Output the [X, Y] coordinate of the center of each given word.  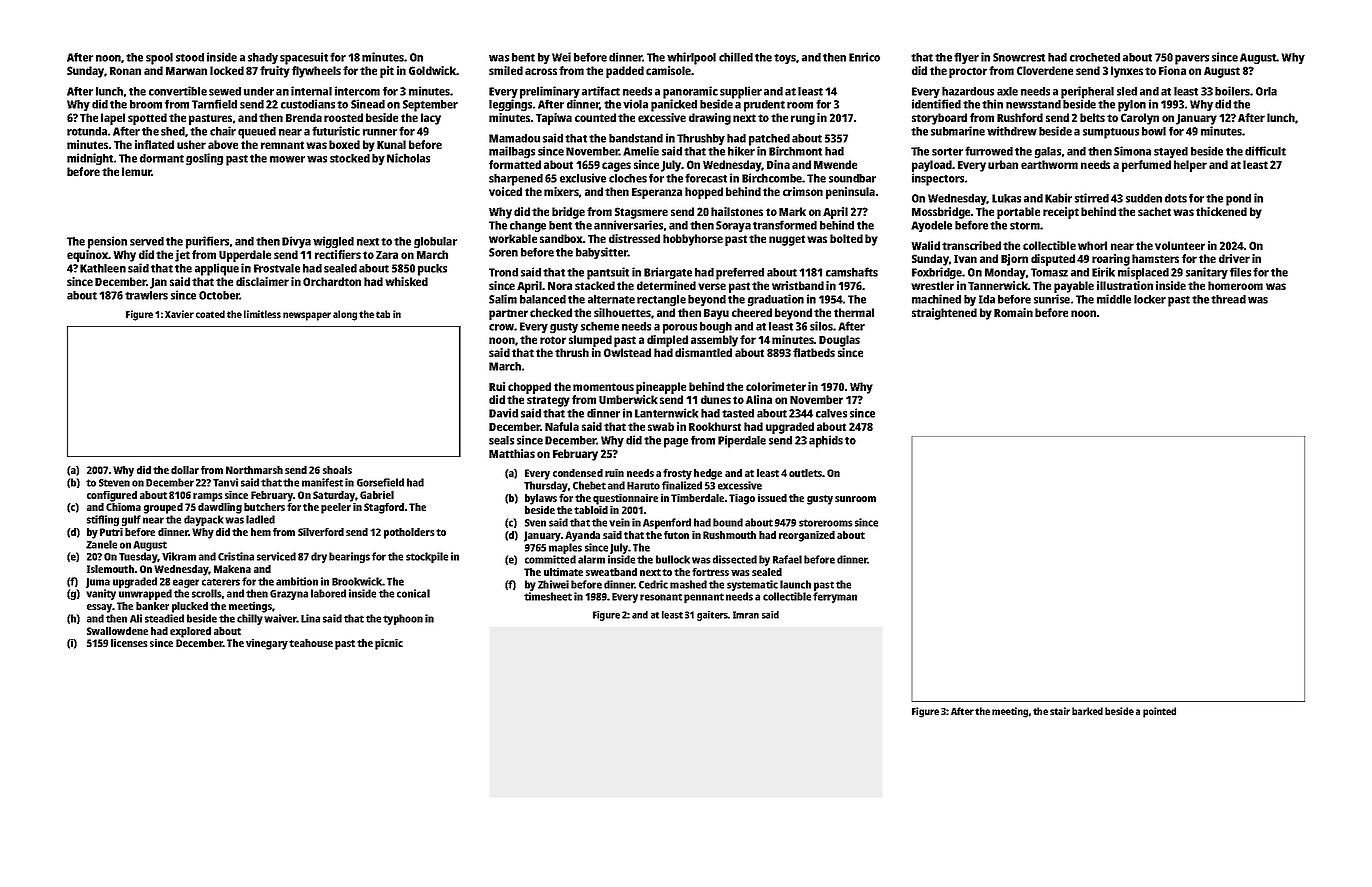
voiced [505, 191]
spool [159, 59]
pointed [1159, 712]
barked [1087, 711]
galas [1048, 152]
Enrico [864, 57]
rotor [553, 340]
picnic [389, 644]
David [503, 413]
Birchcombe [772, 178]
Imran [746, 615]
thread [1228, 299]
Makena [232, 569]
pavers [1192, 60]
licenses [129, 643]
